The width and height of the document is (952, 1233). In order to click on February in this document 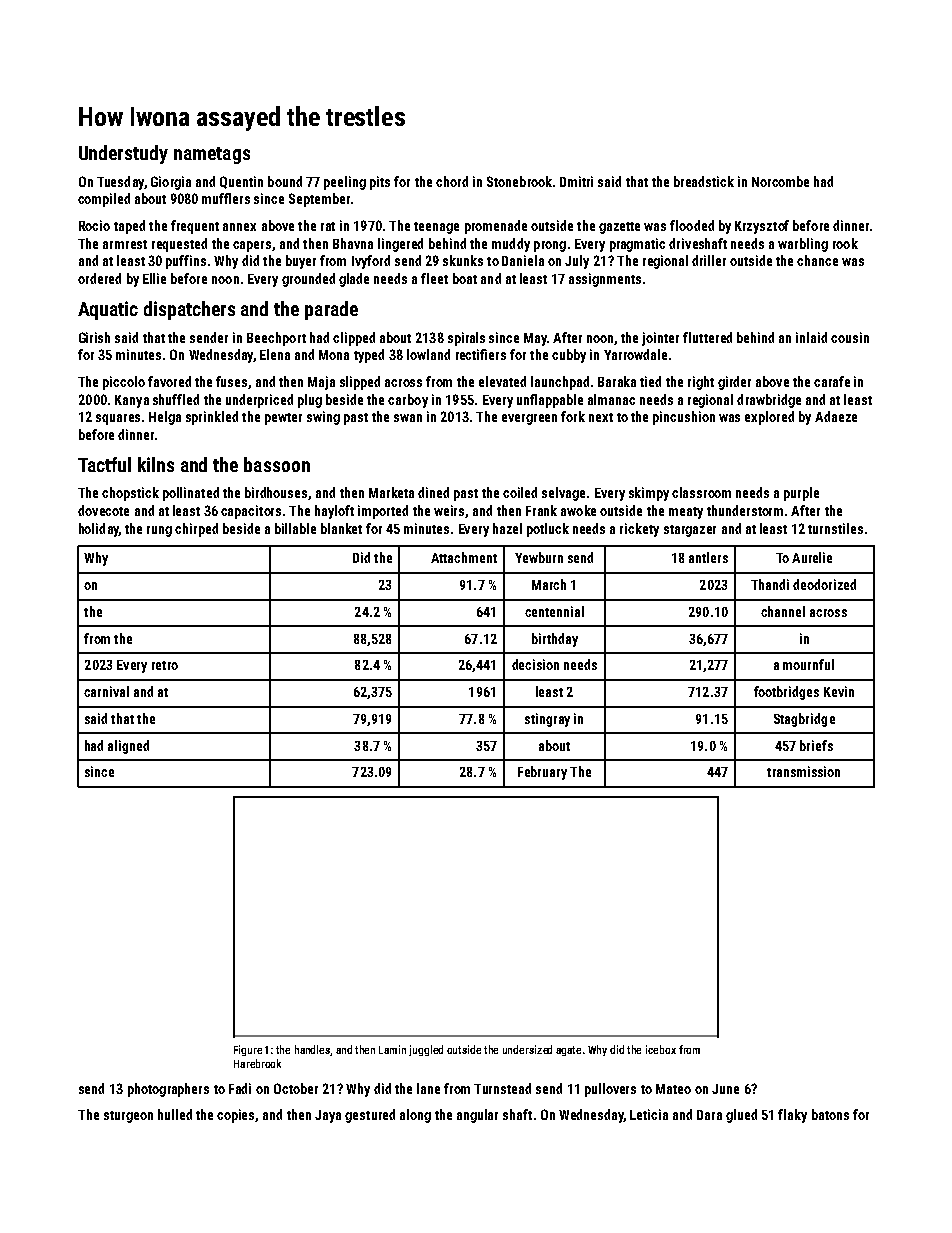, I will do `click(542, 773)`.
